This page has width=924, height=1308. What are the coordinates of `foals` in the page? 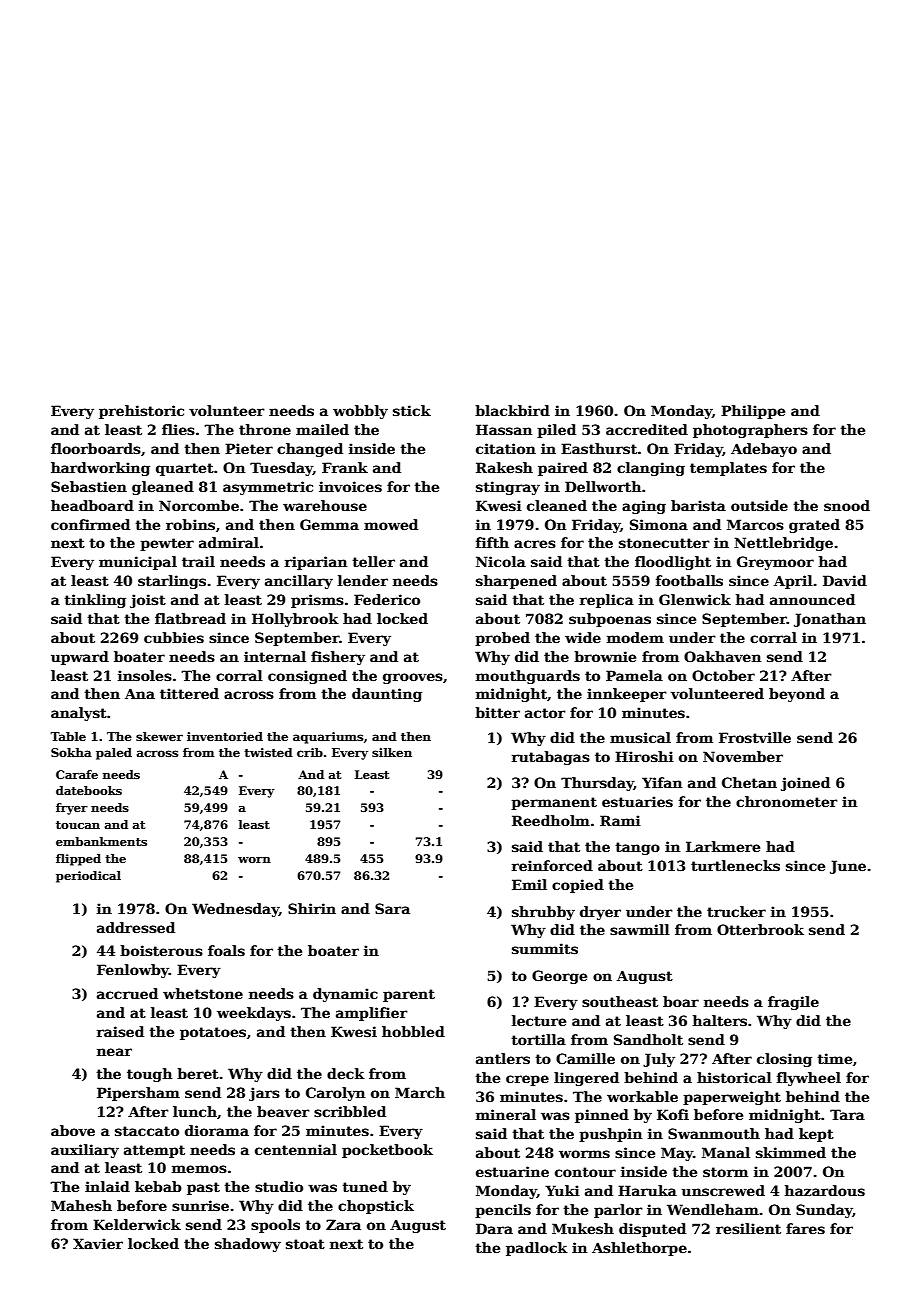 It's located at (226, 950).
